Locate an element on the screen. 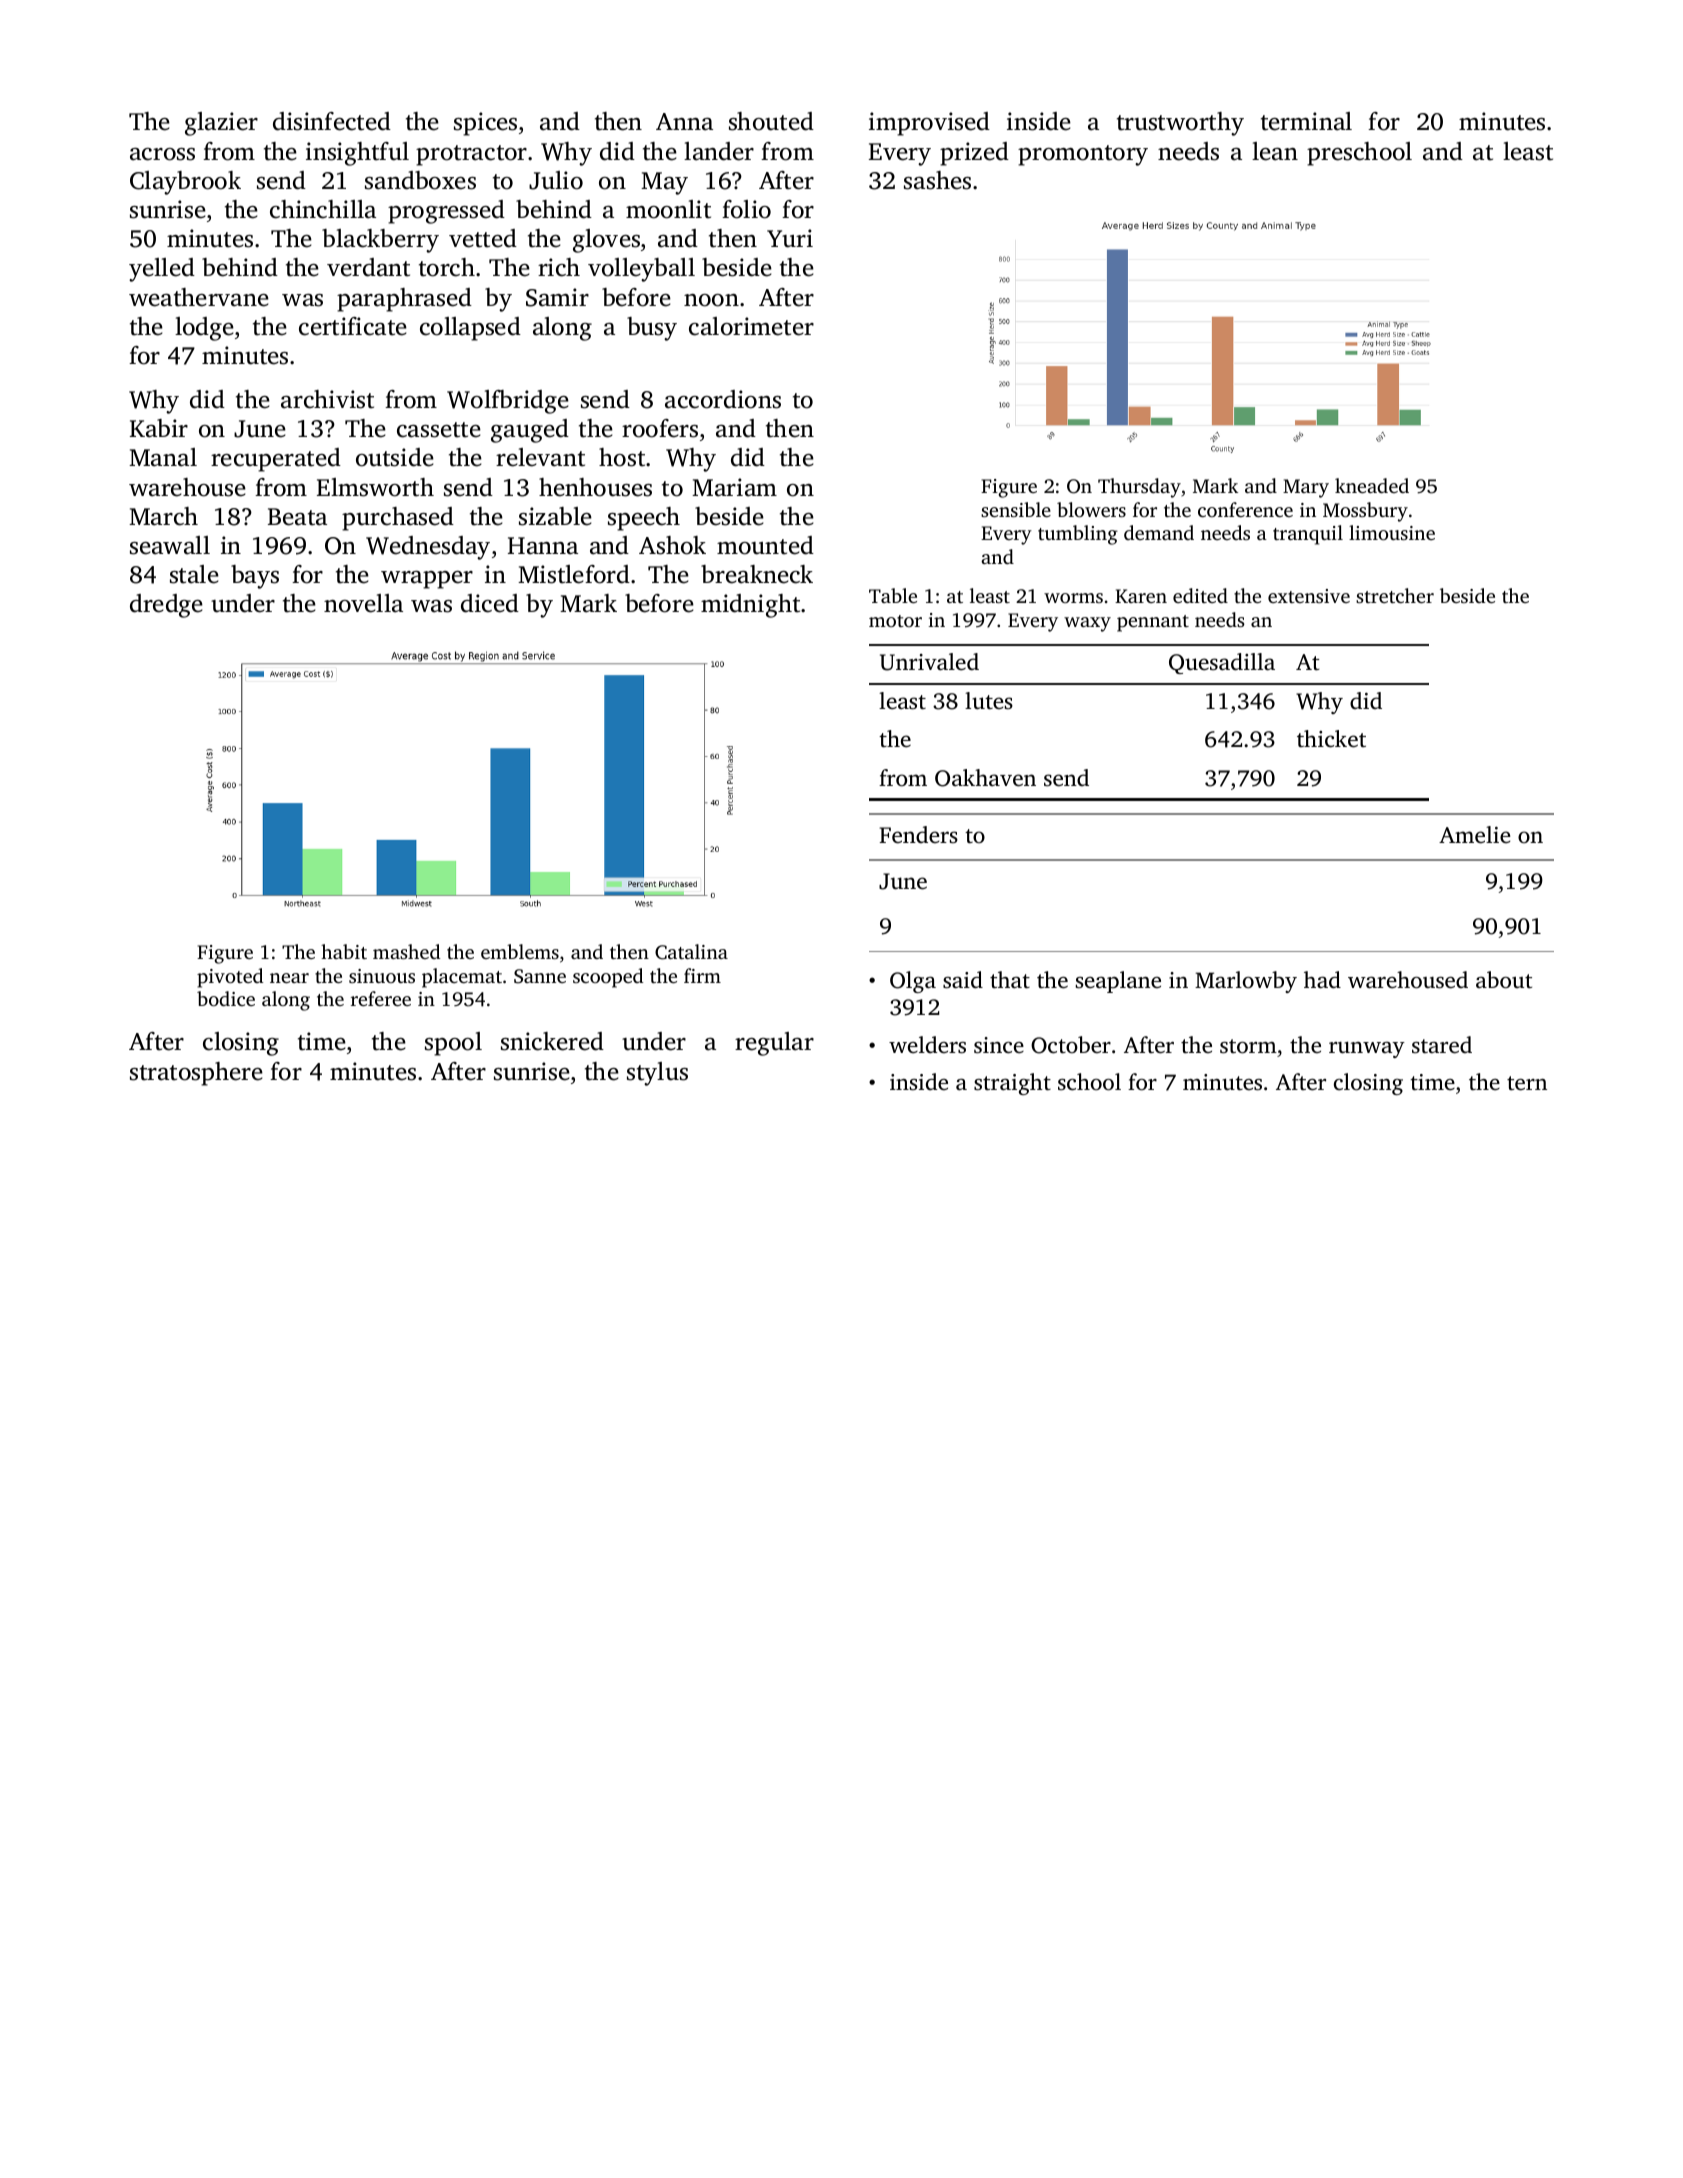 The height and width of the screenshot is (2178, 1683). Wolfbridge is located at coordinates (508, 402).
